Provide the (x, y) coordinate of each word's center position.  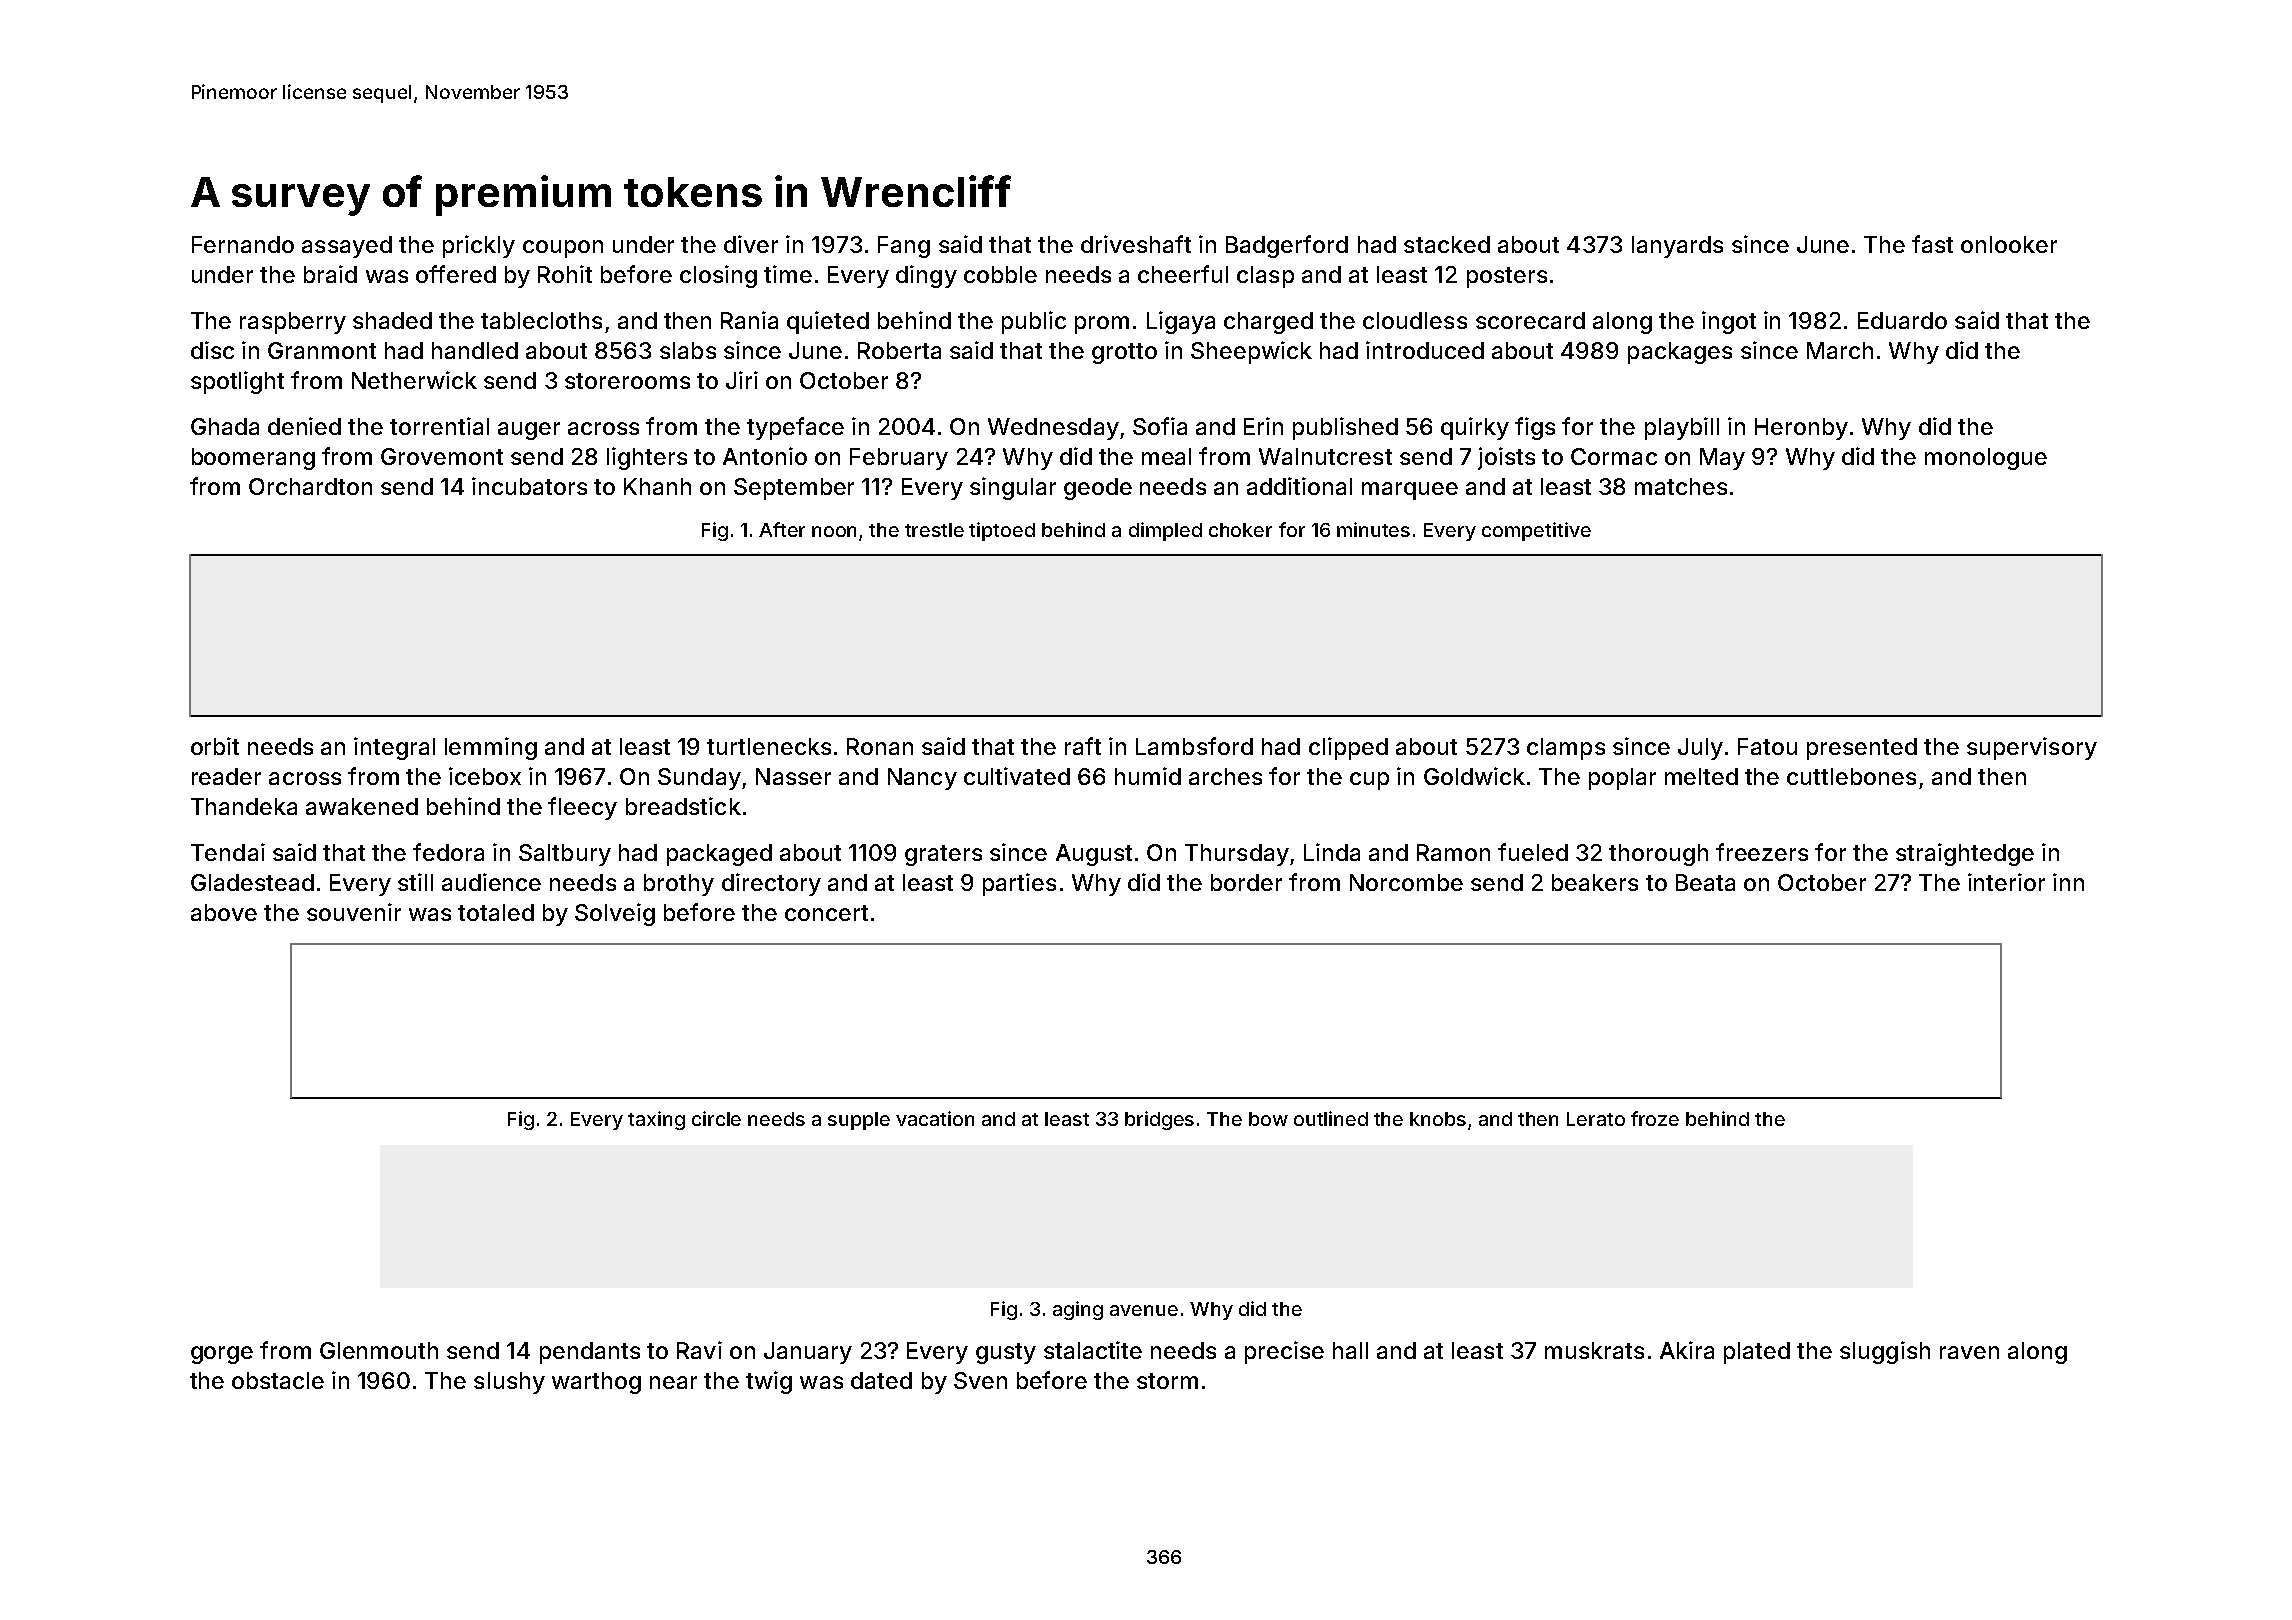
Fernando (243, 244)
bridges (1159, 1120)
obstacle (278, 1380)
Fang (904, 247)
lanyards (1677, 247)
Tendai (228, 852)
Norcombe (1406, 882)
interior (2006, 882)
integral (394, 748)
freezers (1762, 852)
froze (1655, 1118)
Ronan (880, 746)
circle (716, 1118)
